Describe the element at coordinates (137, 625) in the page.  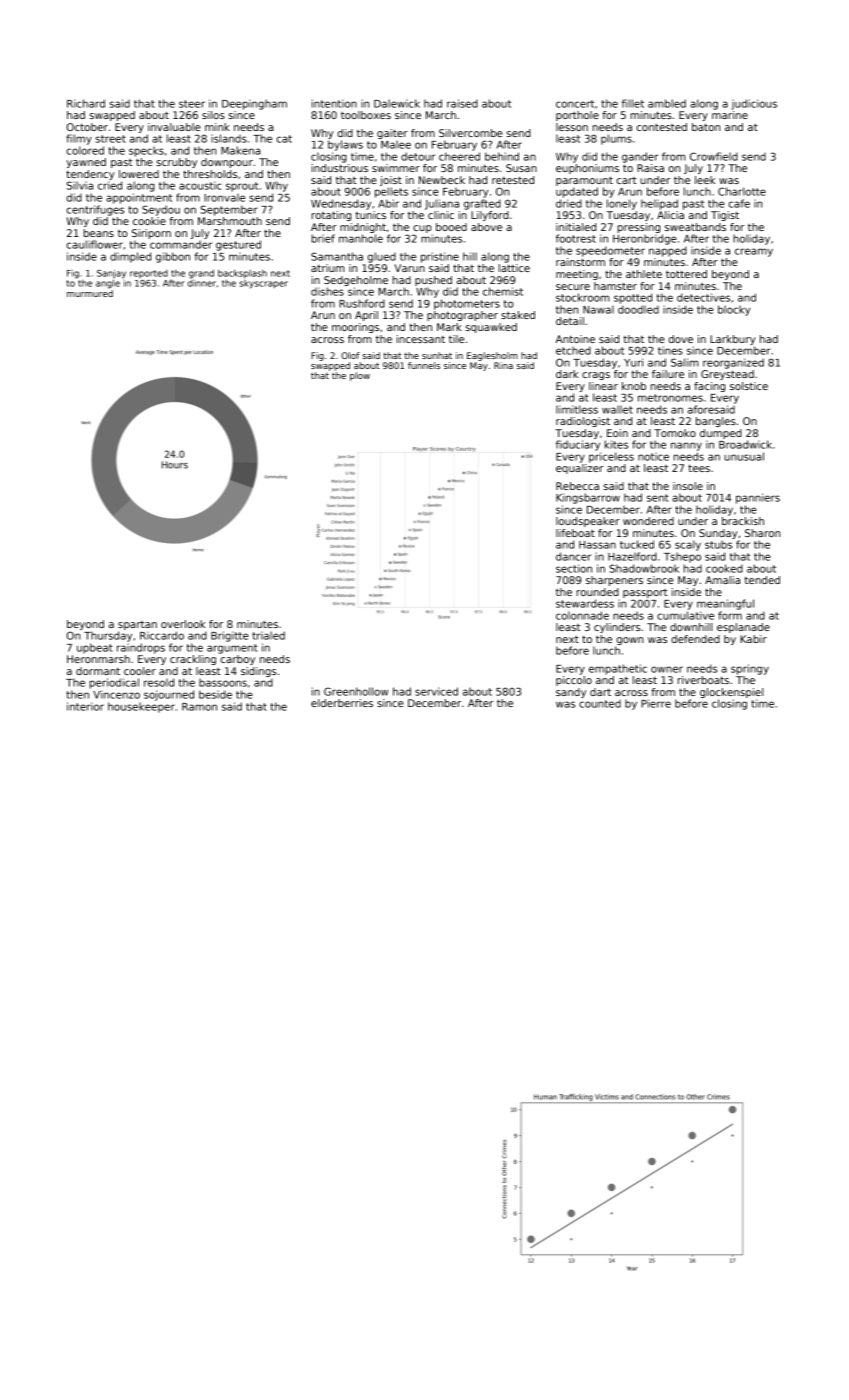
I see `spartan` at that location.
